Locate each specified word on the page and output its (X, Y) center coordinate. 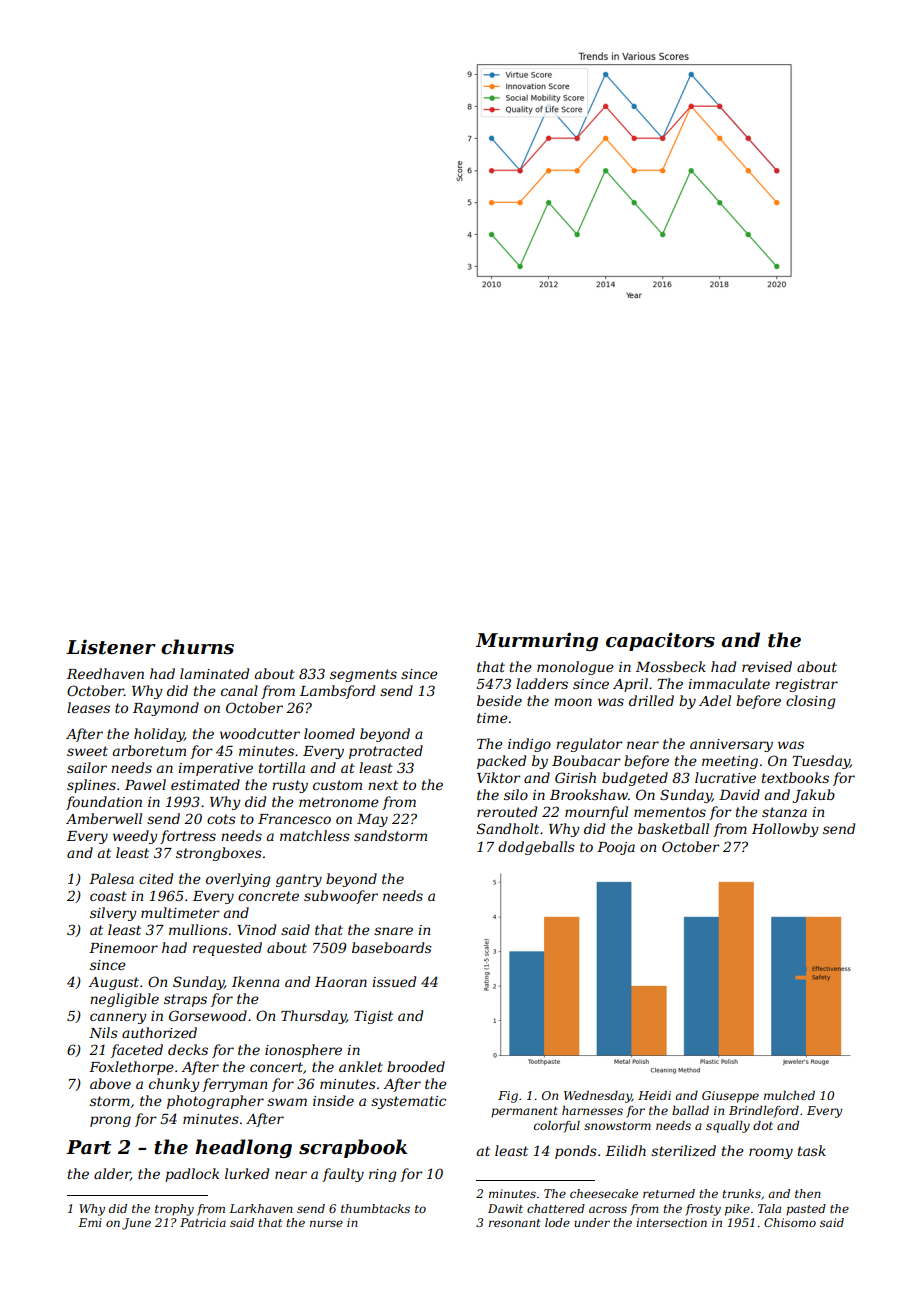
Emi (90, 1222)
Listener (111, 647)
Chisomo (790, 1222)
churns (197, 647)
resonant (515, 1223)
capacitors (660, 641)
